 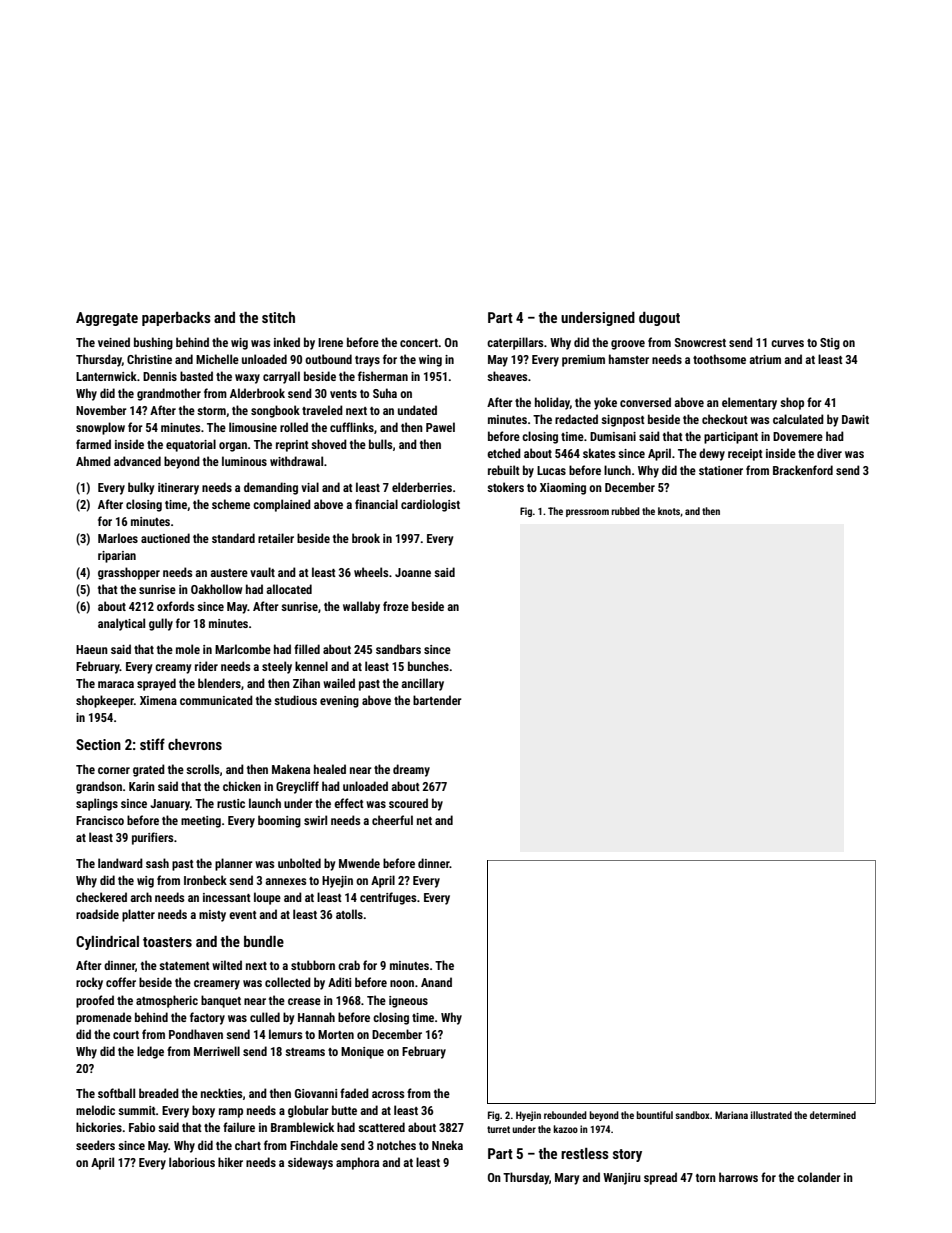 What do you see at coordinates (515, 343) in the page?
I see `caterpillars` at bounding box center [515, 343].
